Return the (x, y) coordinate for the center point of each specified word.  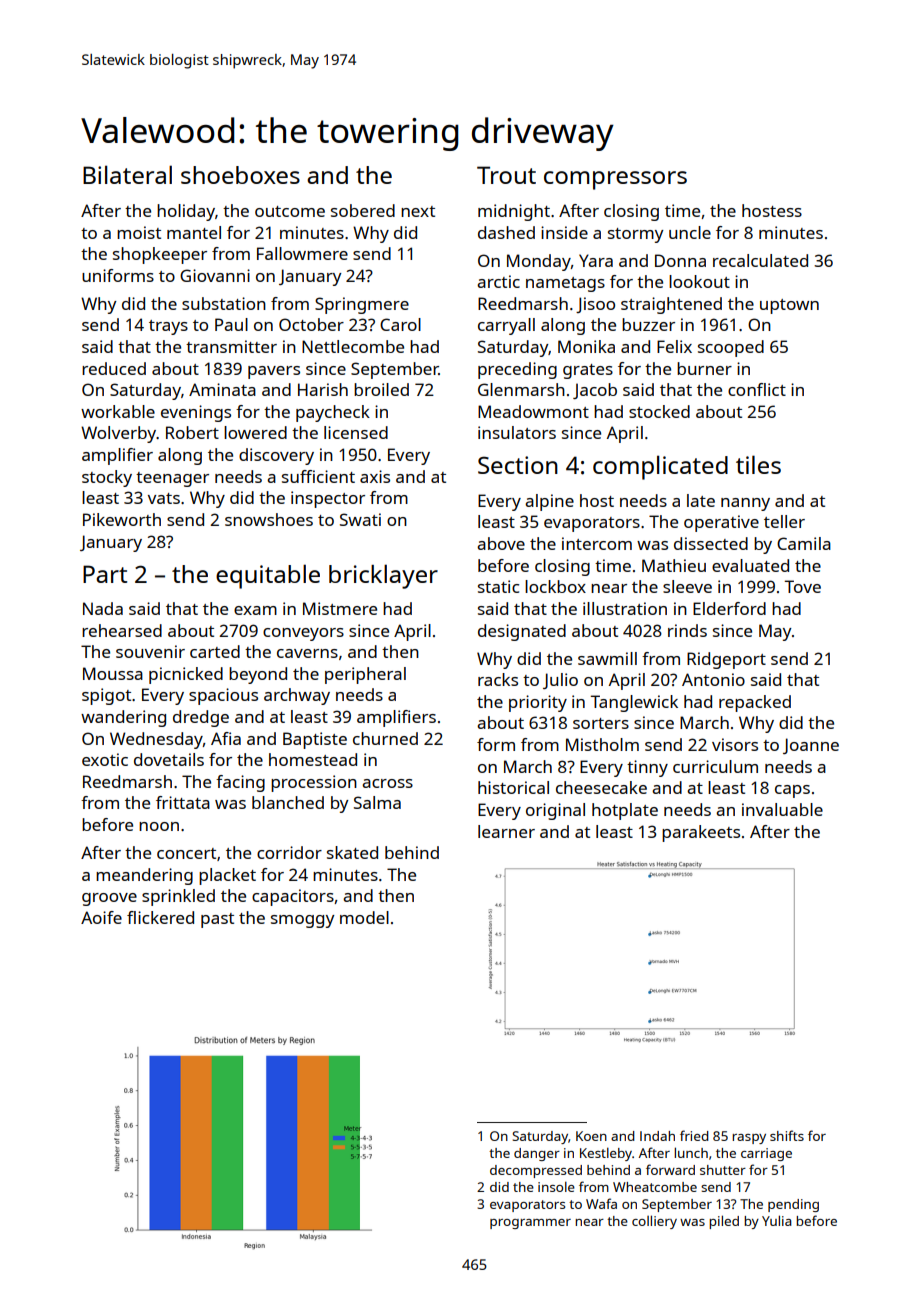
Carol (400, 324)
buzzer (648, 324)
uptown (789, 306)
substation (224, 303)
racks (498, 679)
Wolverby (118, 434)
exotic (105, 759)
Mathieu (674, 565)
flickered (160, 917)
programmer (530, 1224)
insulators (517, 432)
